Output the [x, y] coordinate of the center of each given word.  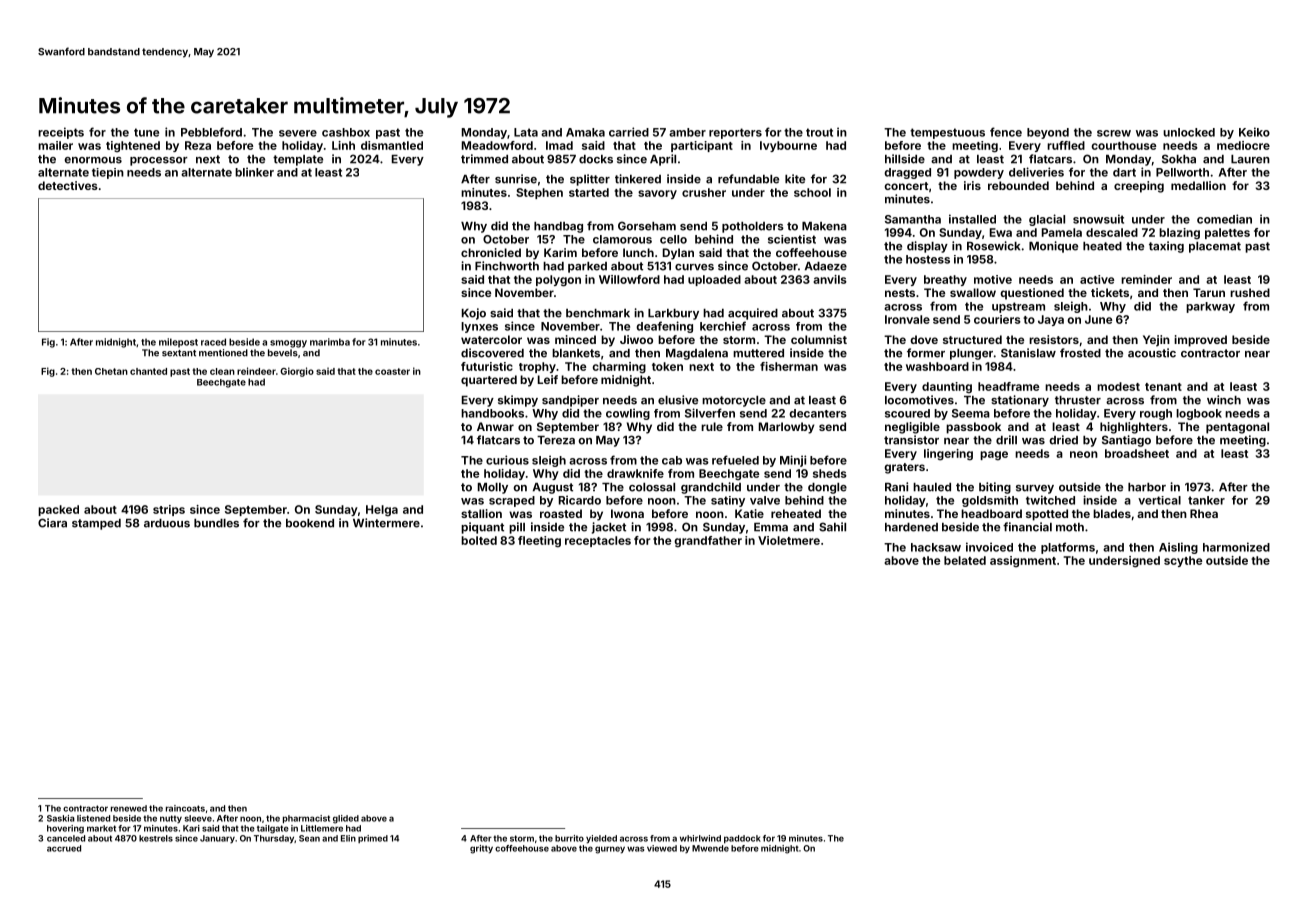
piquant [482, 528]
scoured [907, 413]
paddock [742, 839]
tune [146, 132]
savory [657, 194]
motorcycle [734, 401]
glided [346, 819]
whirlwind [700, 838]
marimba [330, 342]
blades [1112, 513]
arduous [167, 523]
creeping [1139, 187]
